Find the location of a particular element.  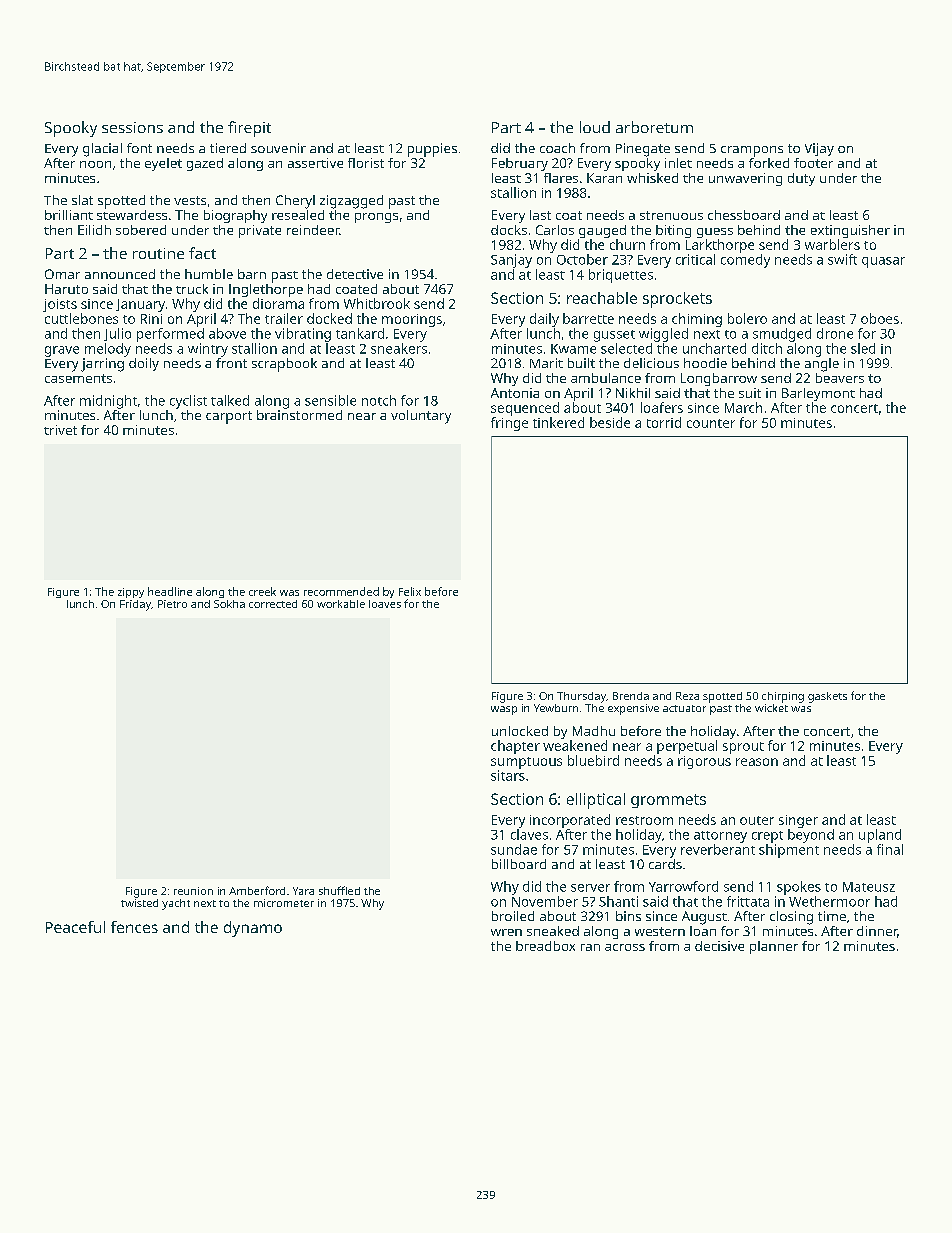

Peaceful is located at coordinates (75, 927).
